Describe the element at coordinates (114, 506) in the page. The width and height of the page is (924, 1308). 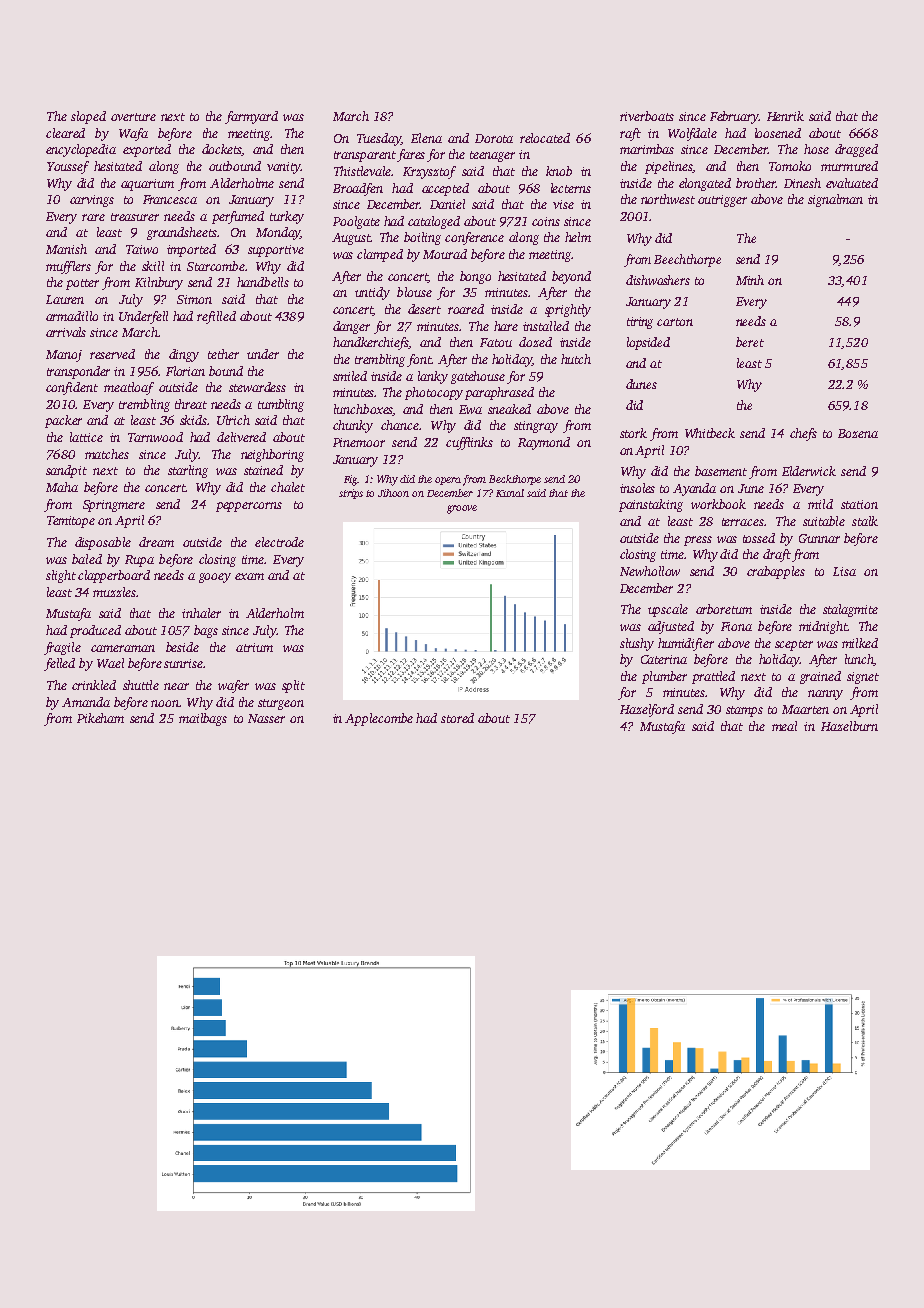
I see `Springmere` at that location.
